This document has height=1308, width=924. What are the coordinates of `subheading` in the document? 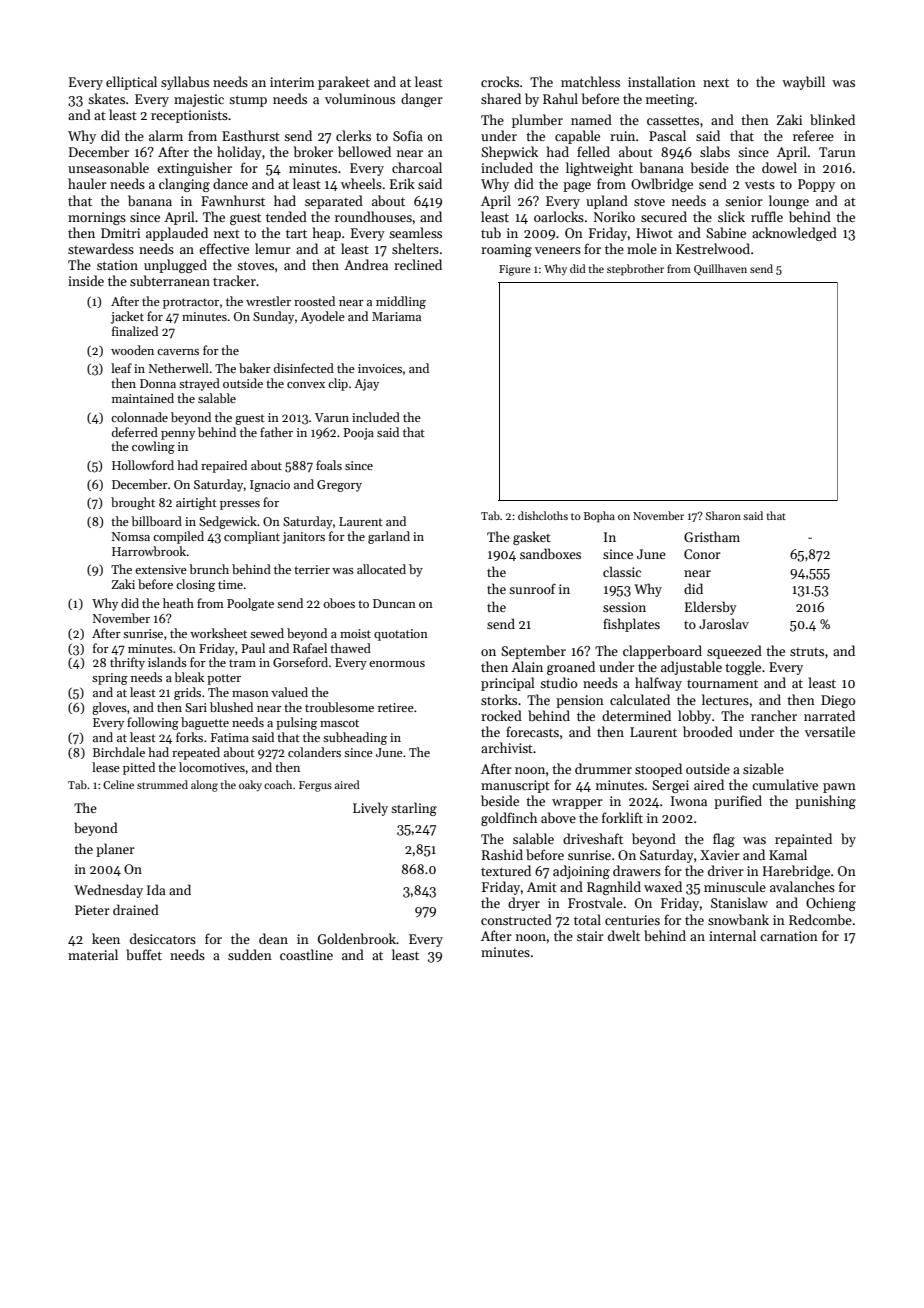 It's located at (355, 738).
